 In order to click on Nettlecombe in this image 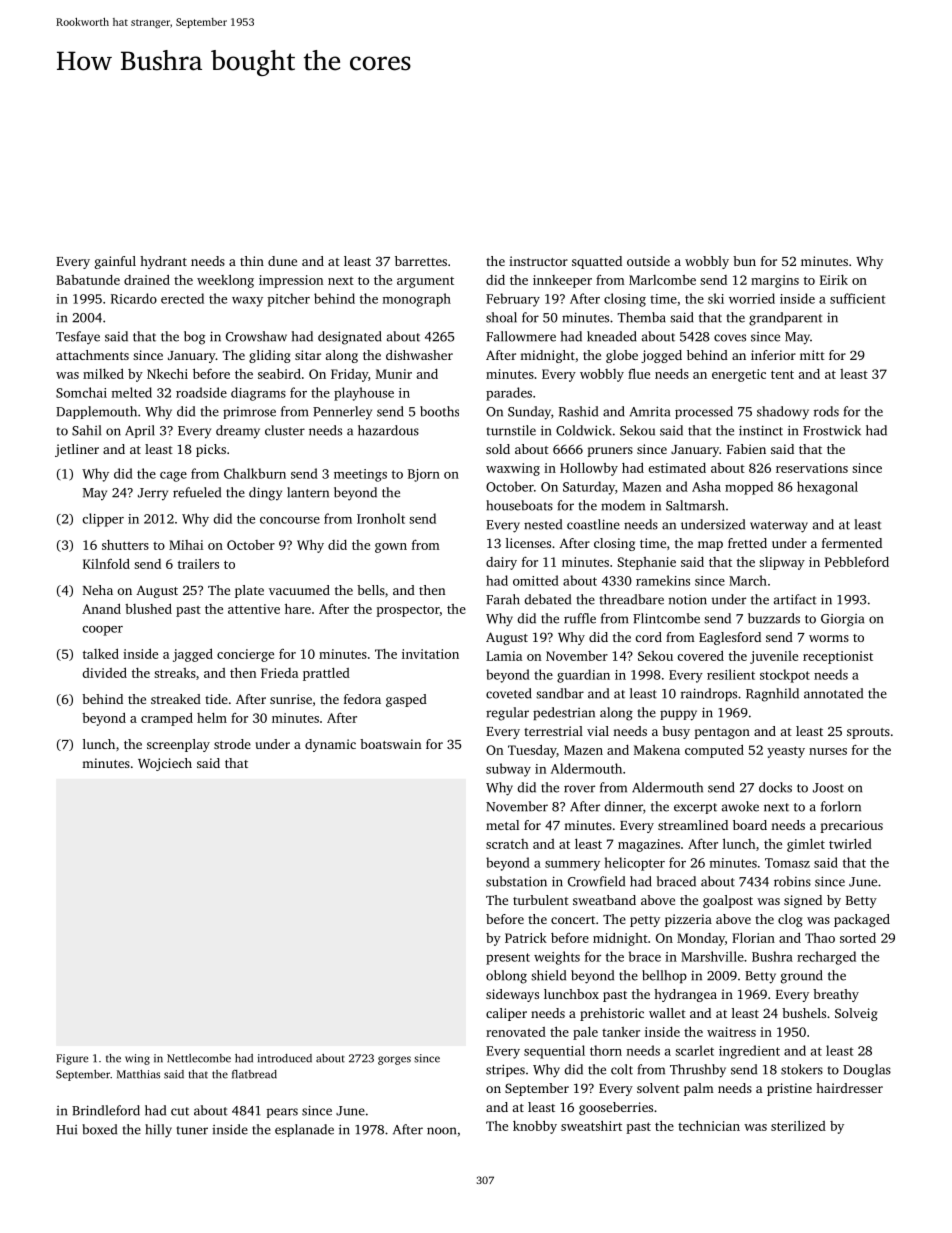, I will do `click(199, 1058)`.
